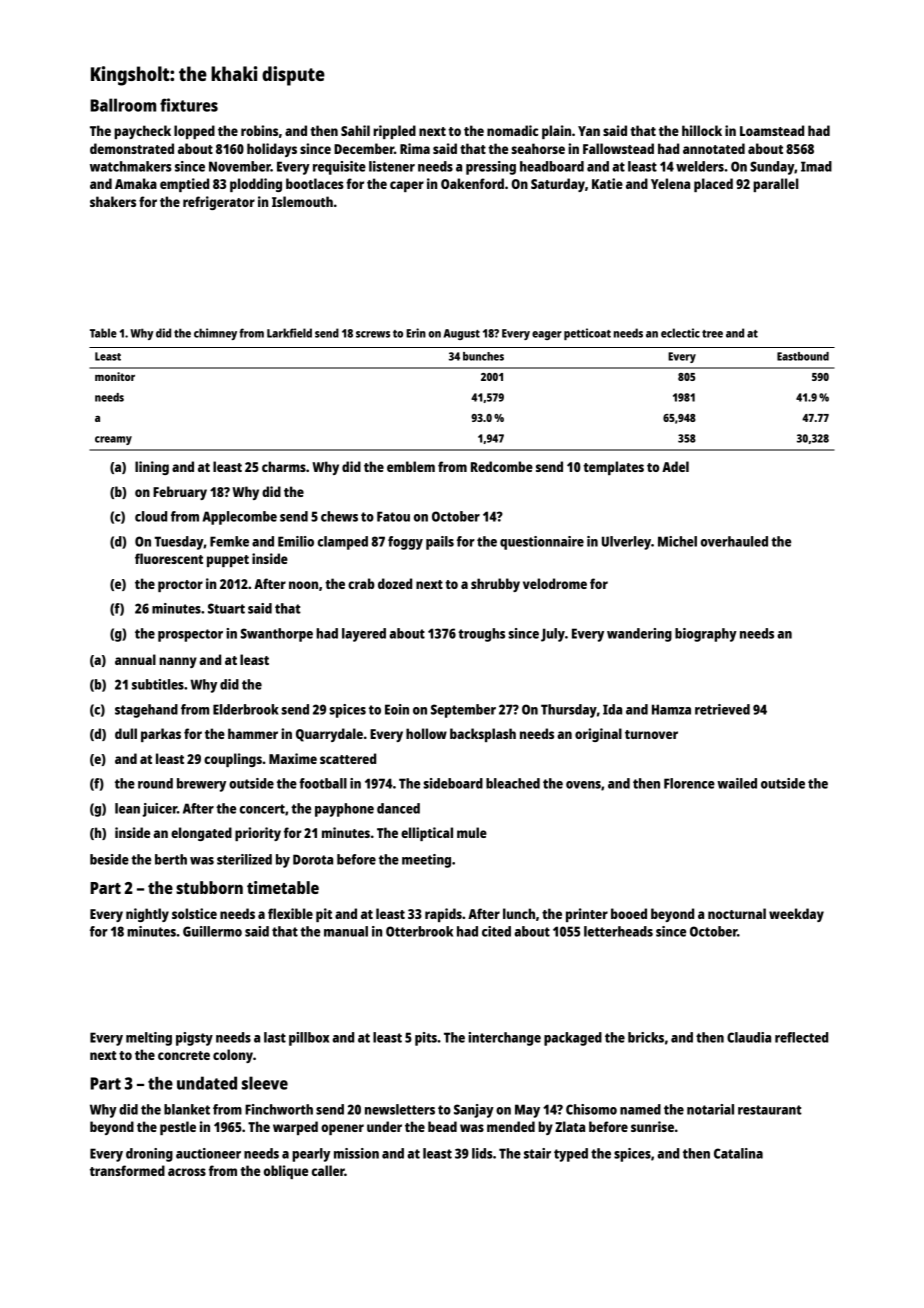 The image size is (924, 1308). Describe the element at coordinates (816, 166) in the screenshot. I see `Imad` at that location.
